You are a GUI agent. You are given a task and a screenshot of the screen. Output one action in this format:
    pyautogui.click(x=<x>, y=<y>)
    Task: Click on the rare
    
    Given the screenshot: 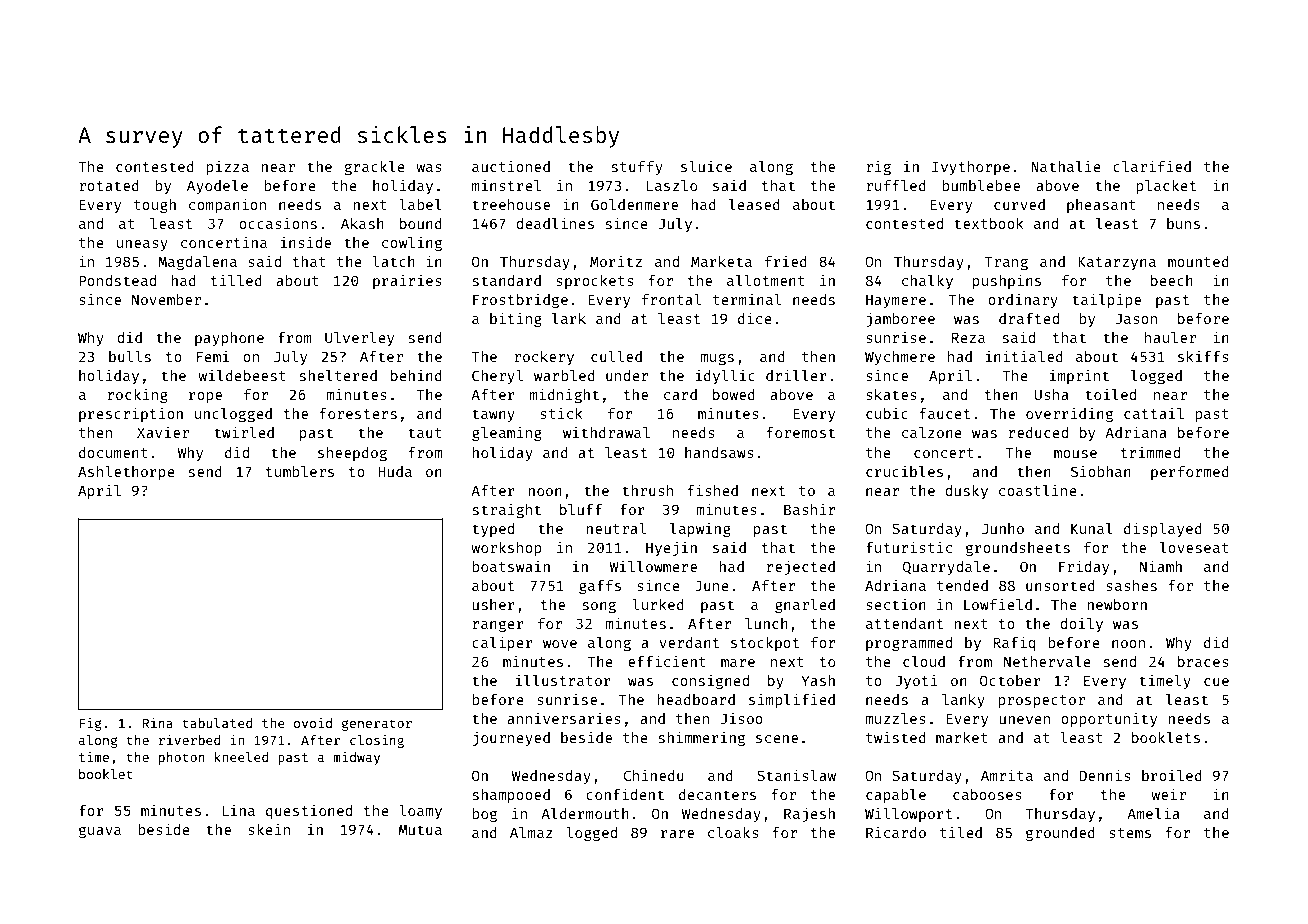 What is the action you would take?
    pyautogui.click(x=677, y=834)
